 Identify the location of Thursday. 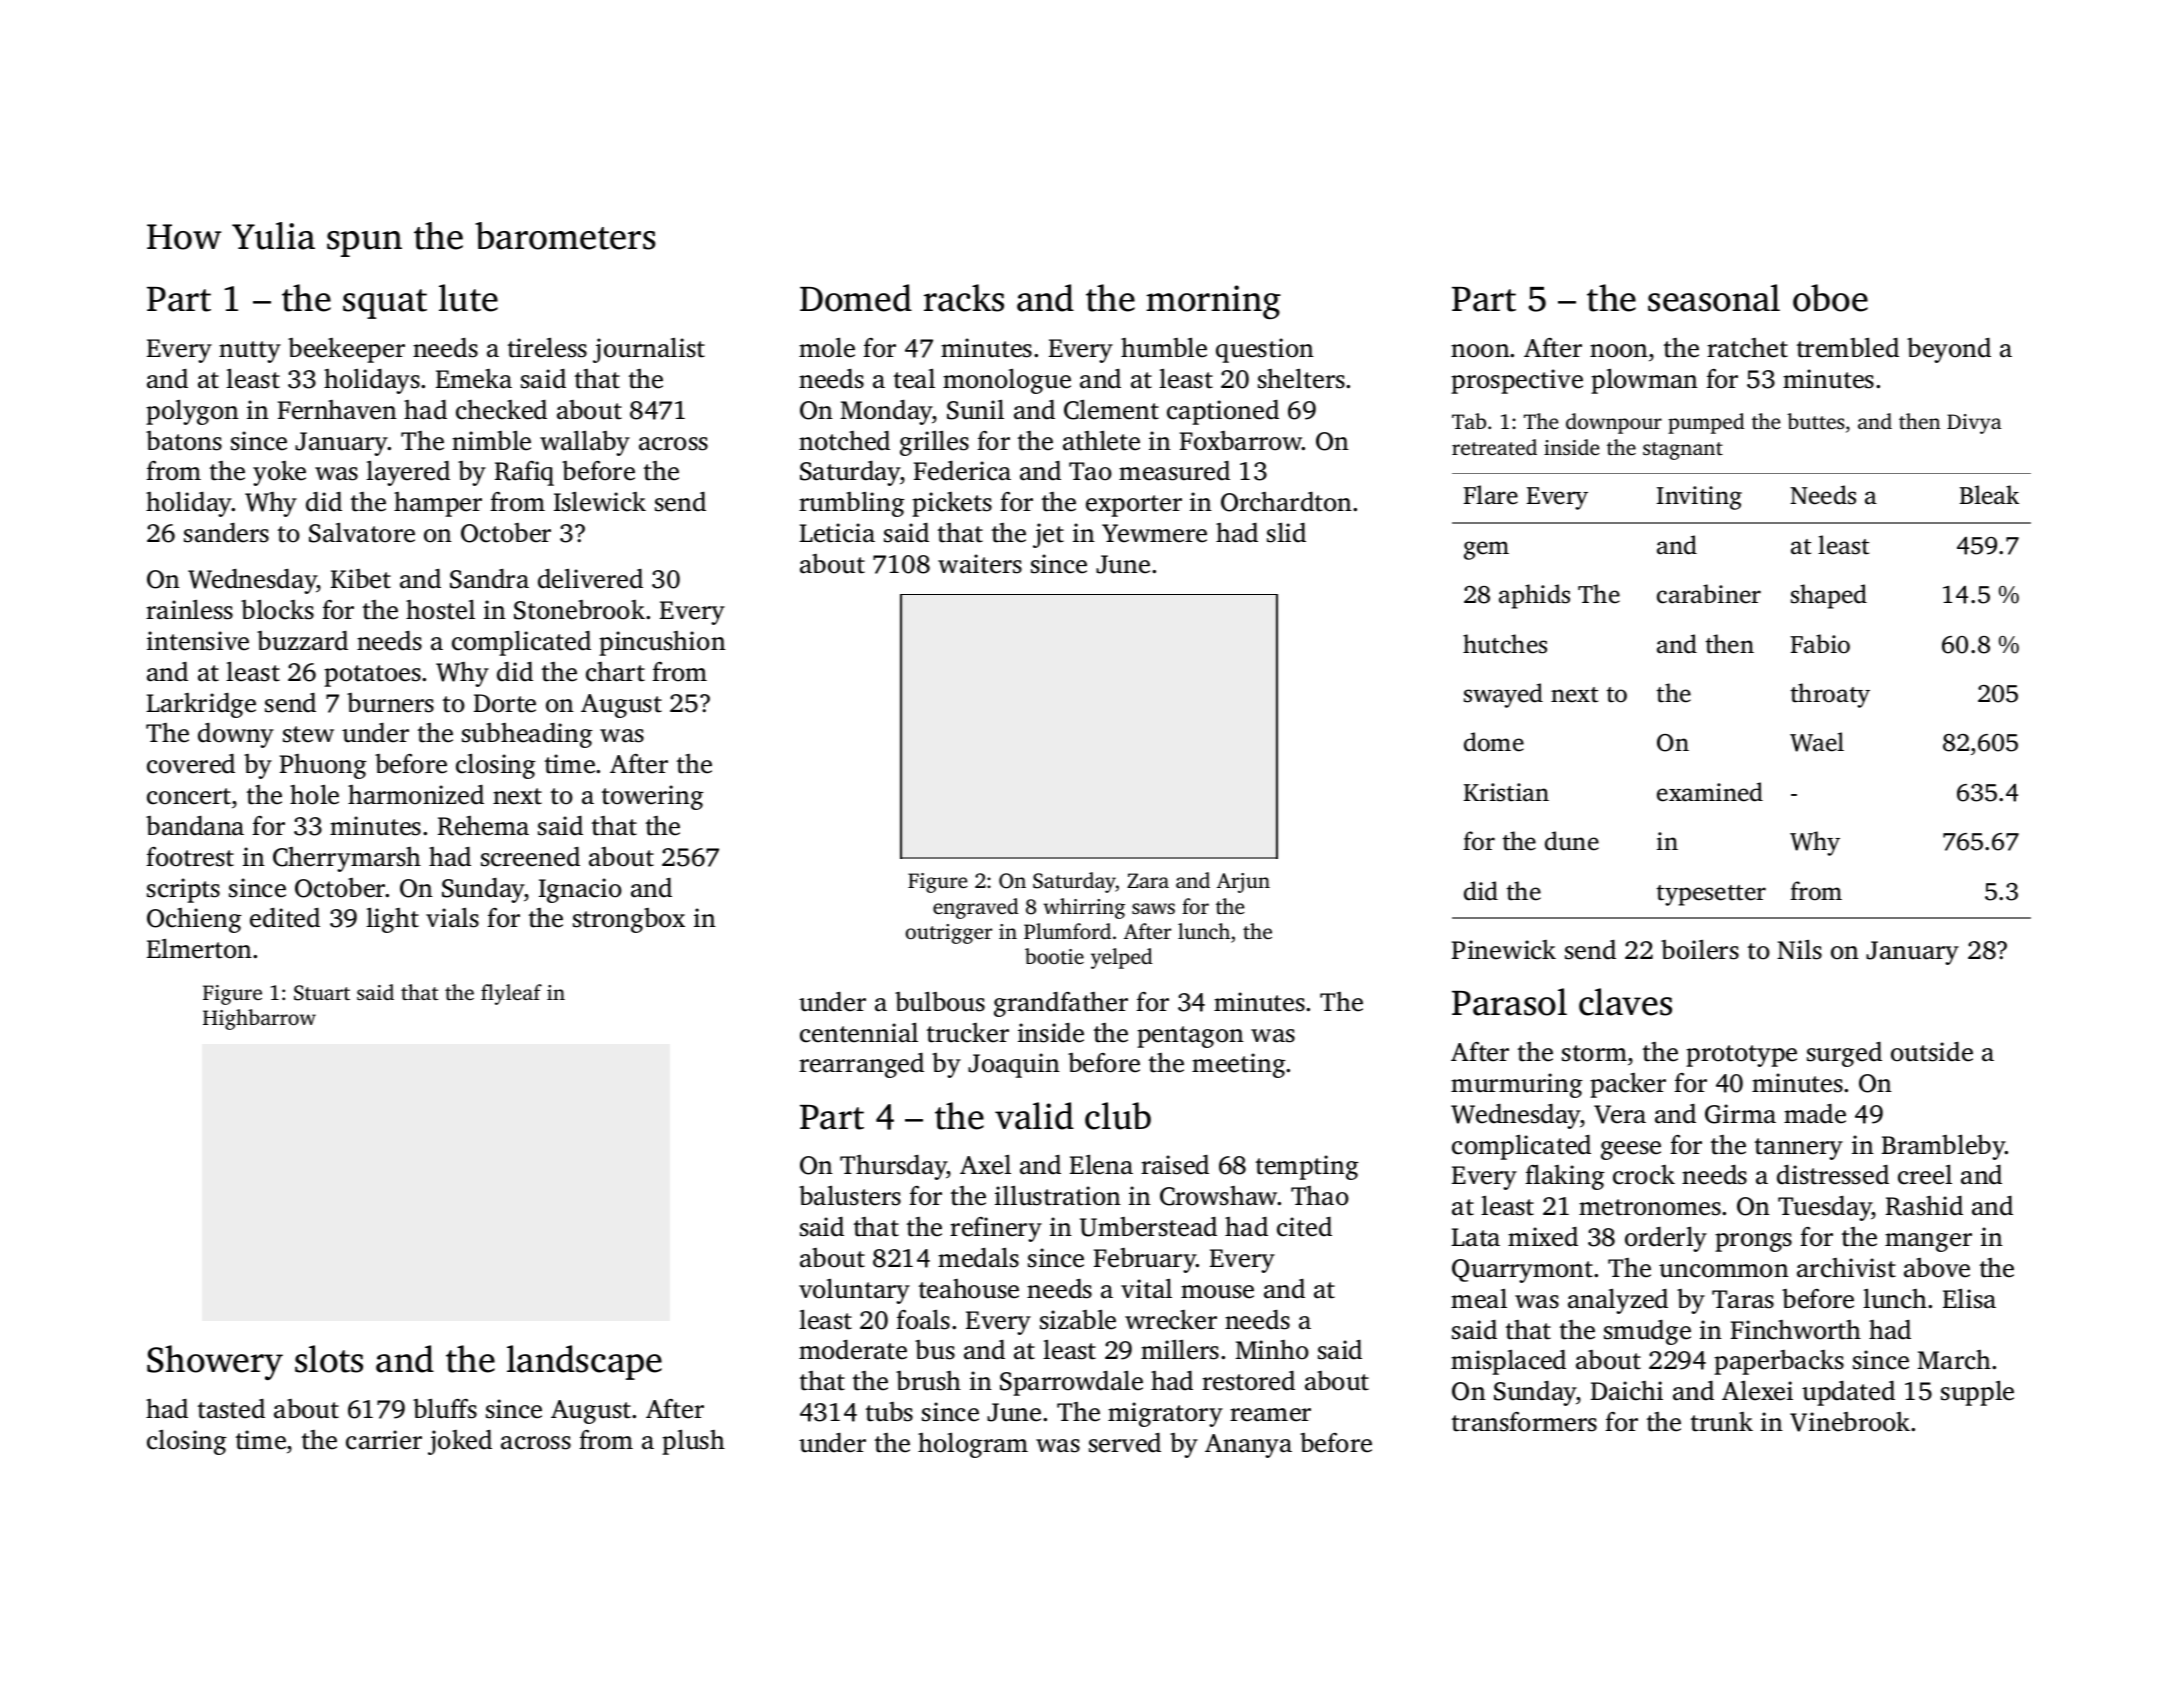
(893, 1167).
